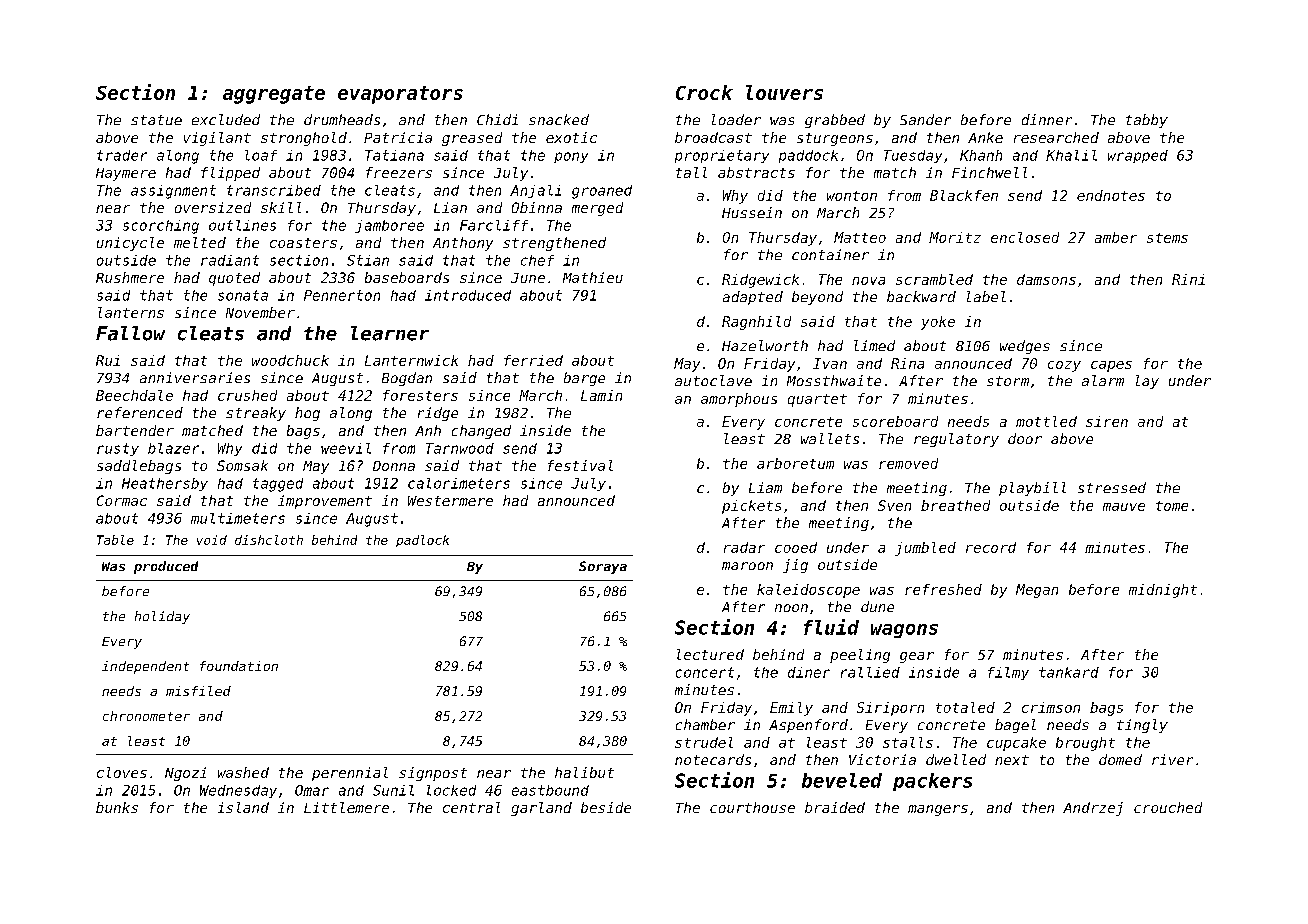  What do you see at coordinates (399, 172) in the screenshot?
I see `freezers` at bounding box center [399, 172].
